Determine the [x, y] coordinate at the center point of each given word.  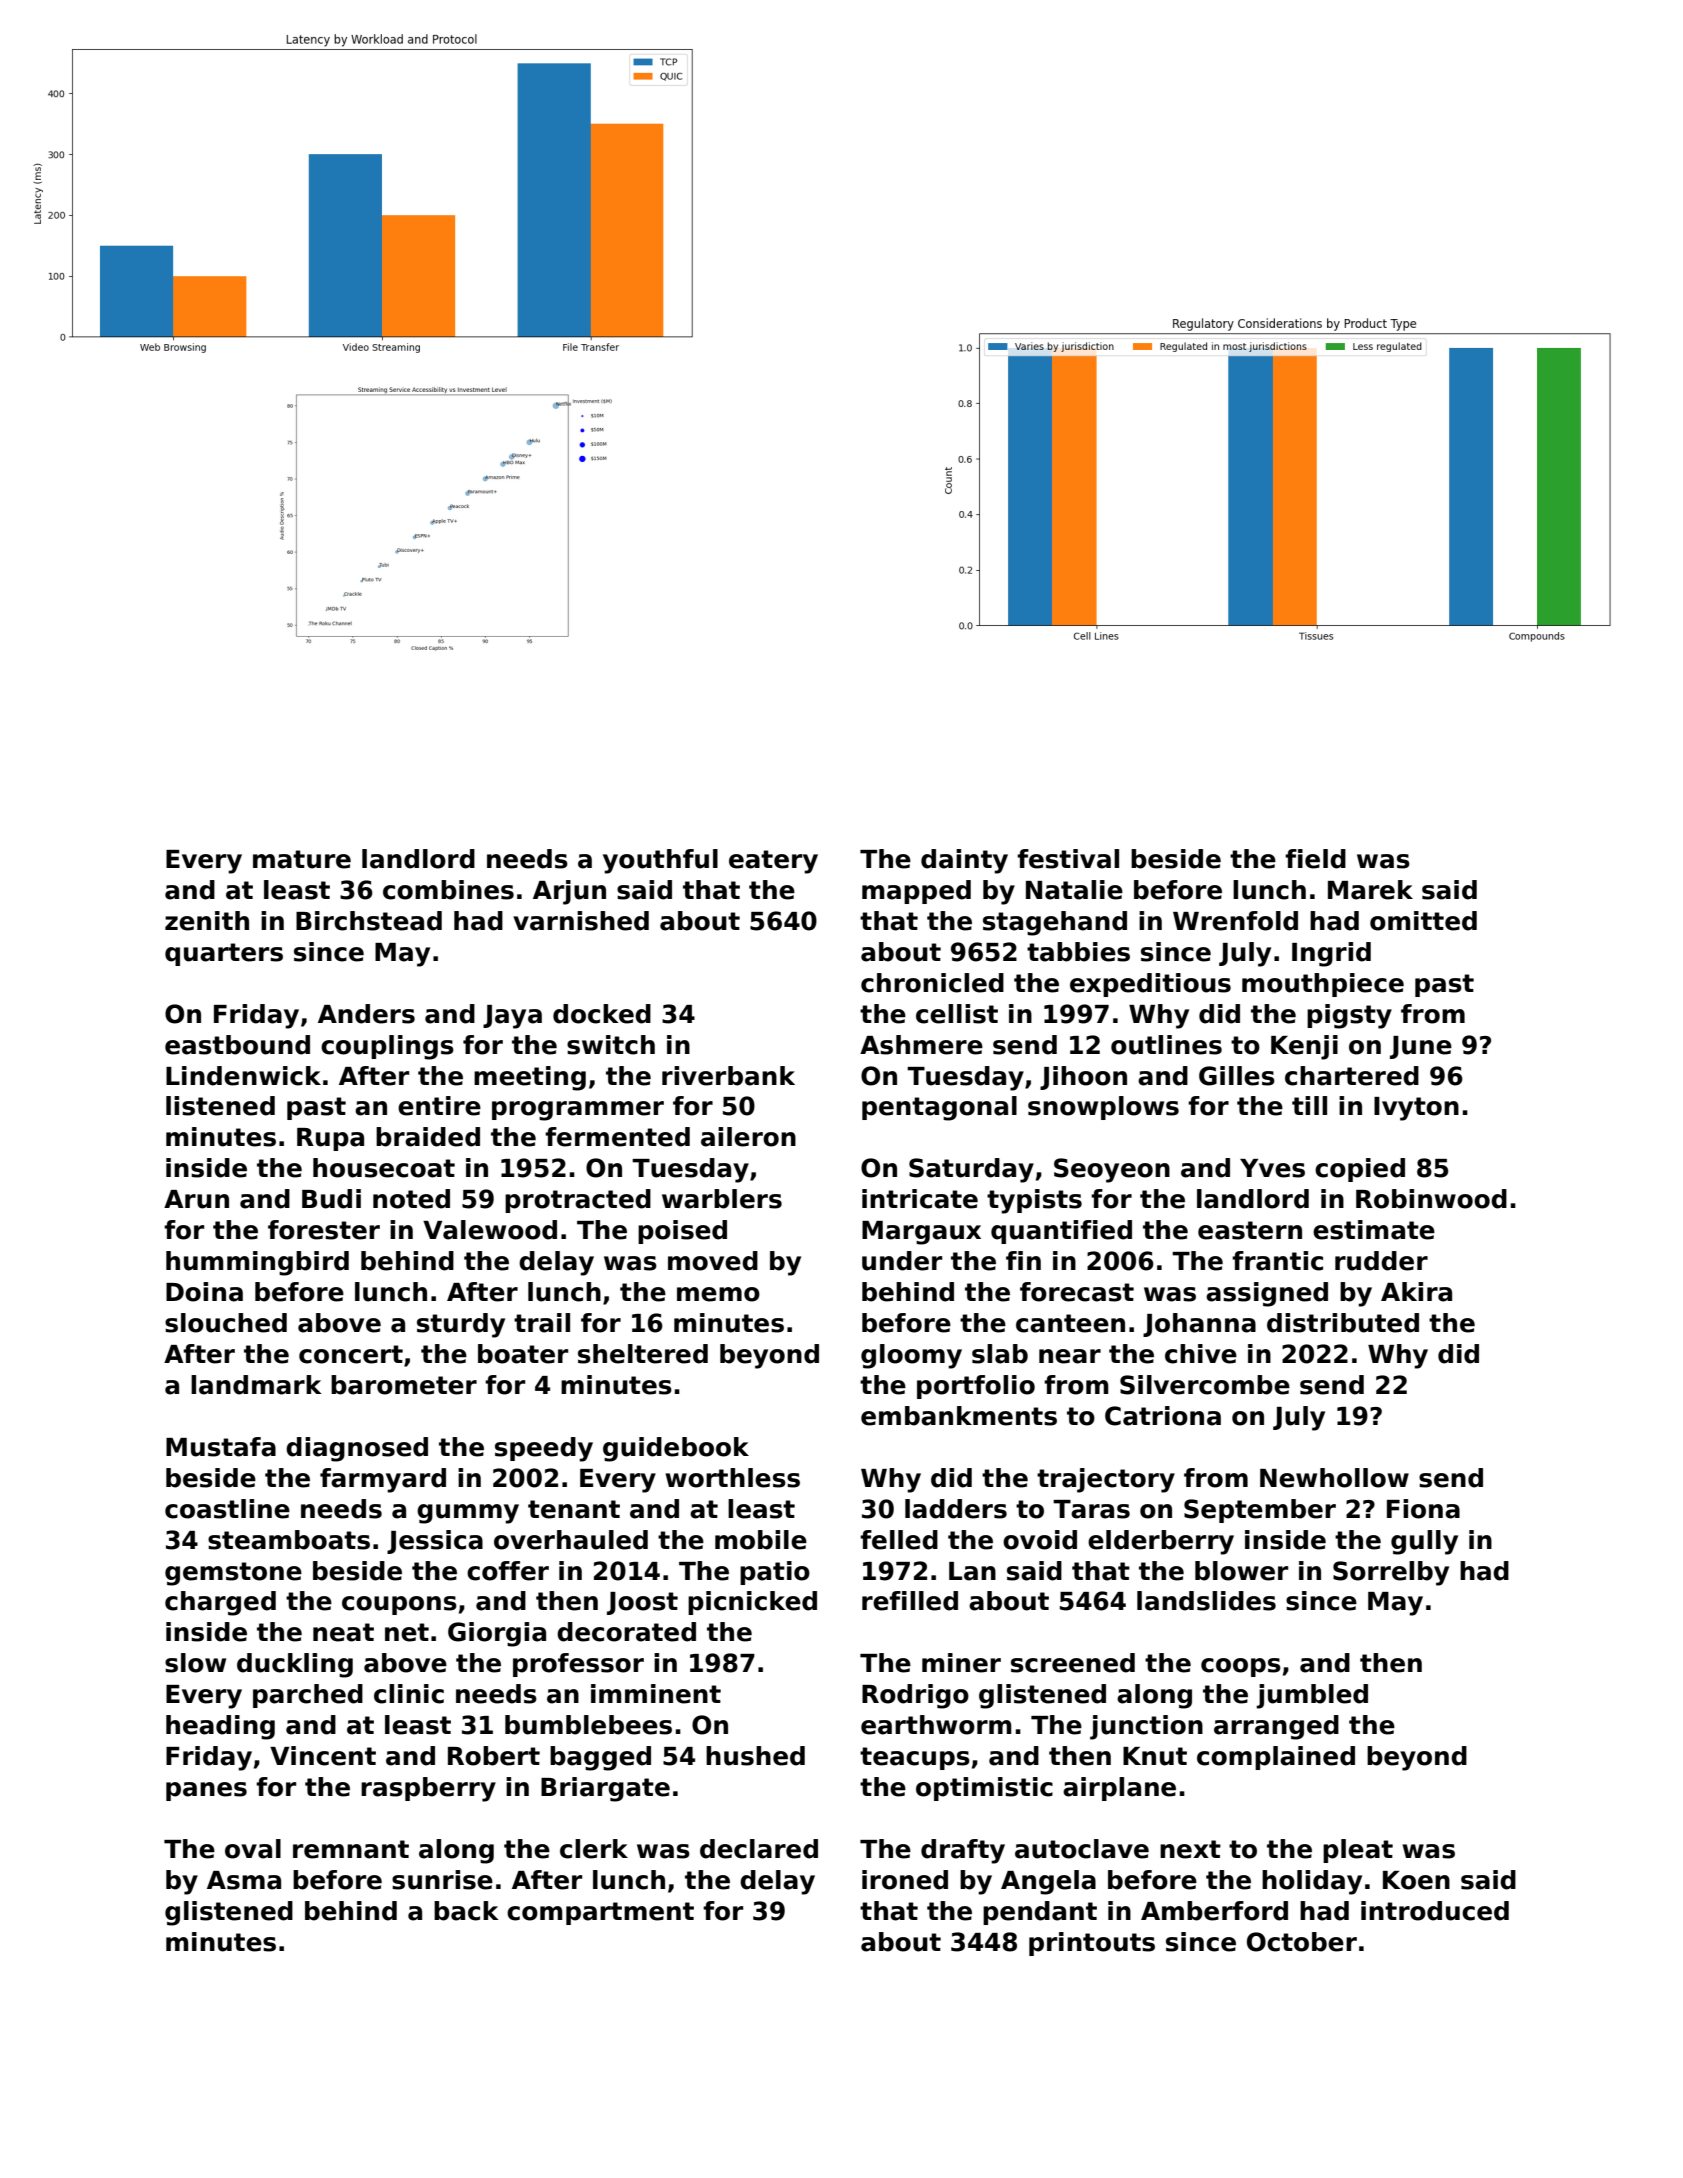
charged [220, 1603]
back [466, 1911]
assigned [1267, 1294]
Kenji [1304, 1047]
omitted [1423, 921]
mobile [761, 1540]
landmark [256, 1385]
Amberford [1214, 1911]
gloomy [911, 1356]
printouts [1092, 1944]
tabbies [1078, 952]
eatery [773, 862]
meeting [530, 1078]
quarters [224, 954]
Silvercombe [1205, 1385]
